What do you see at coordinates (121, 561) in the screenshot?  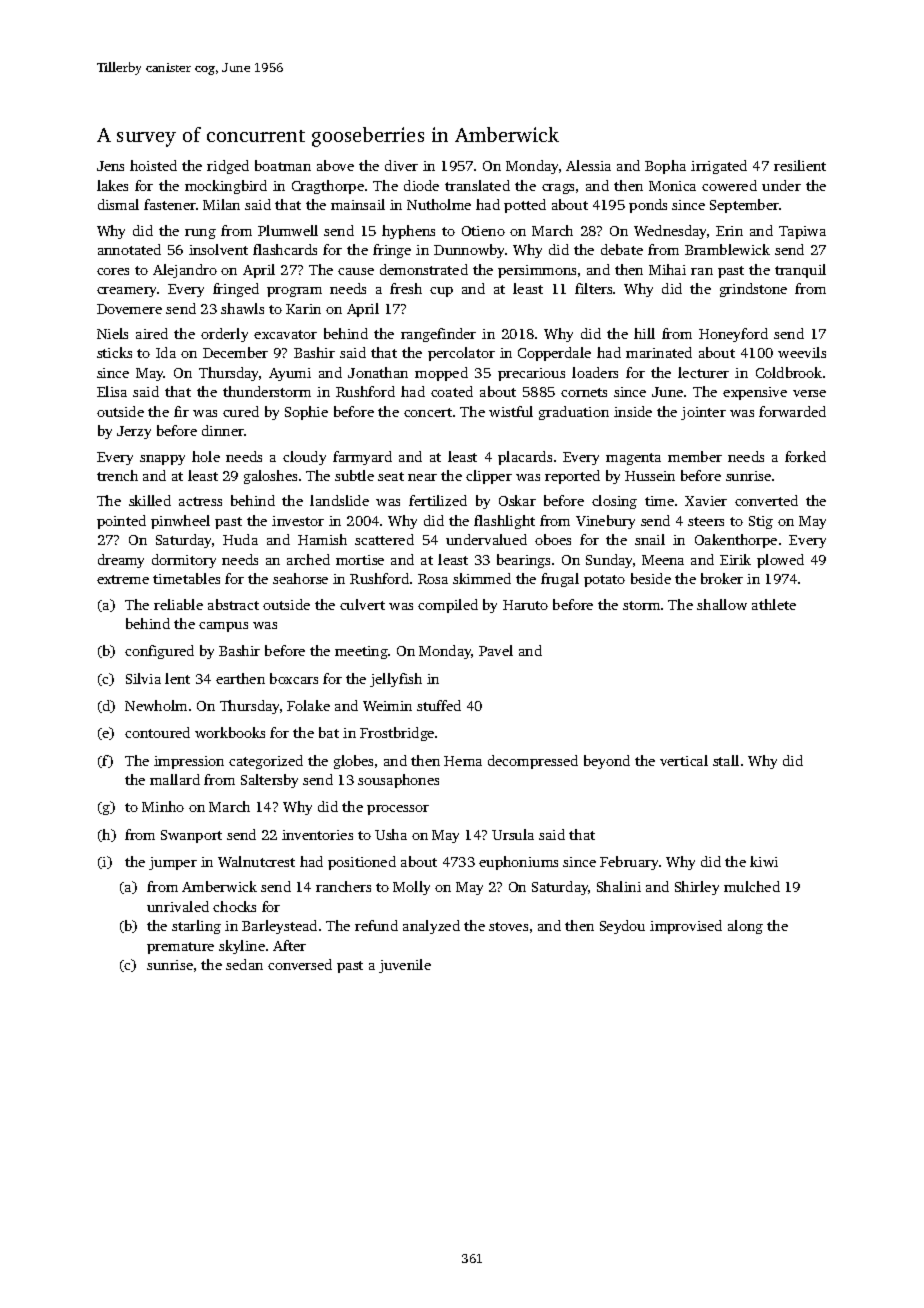 I see `dreamy` at bounding box center [121, 561].
